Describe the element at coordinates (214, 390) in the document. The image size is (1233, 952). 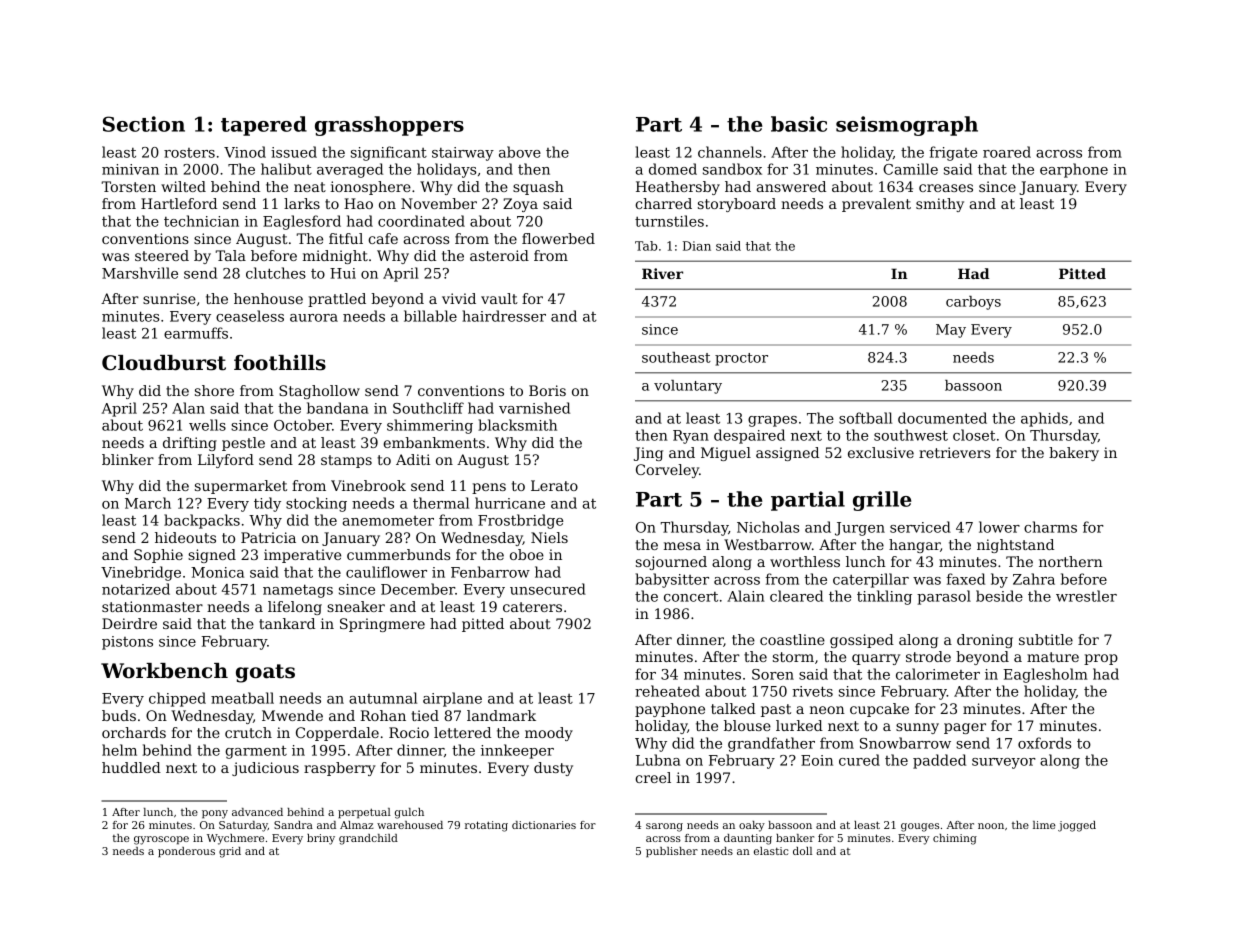
I see `shore` at that location.
